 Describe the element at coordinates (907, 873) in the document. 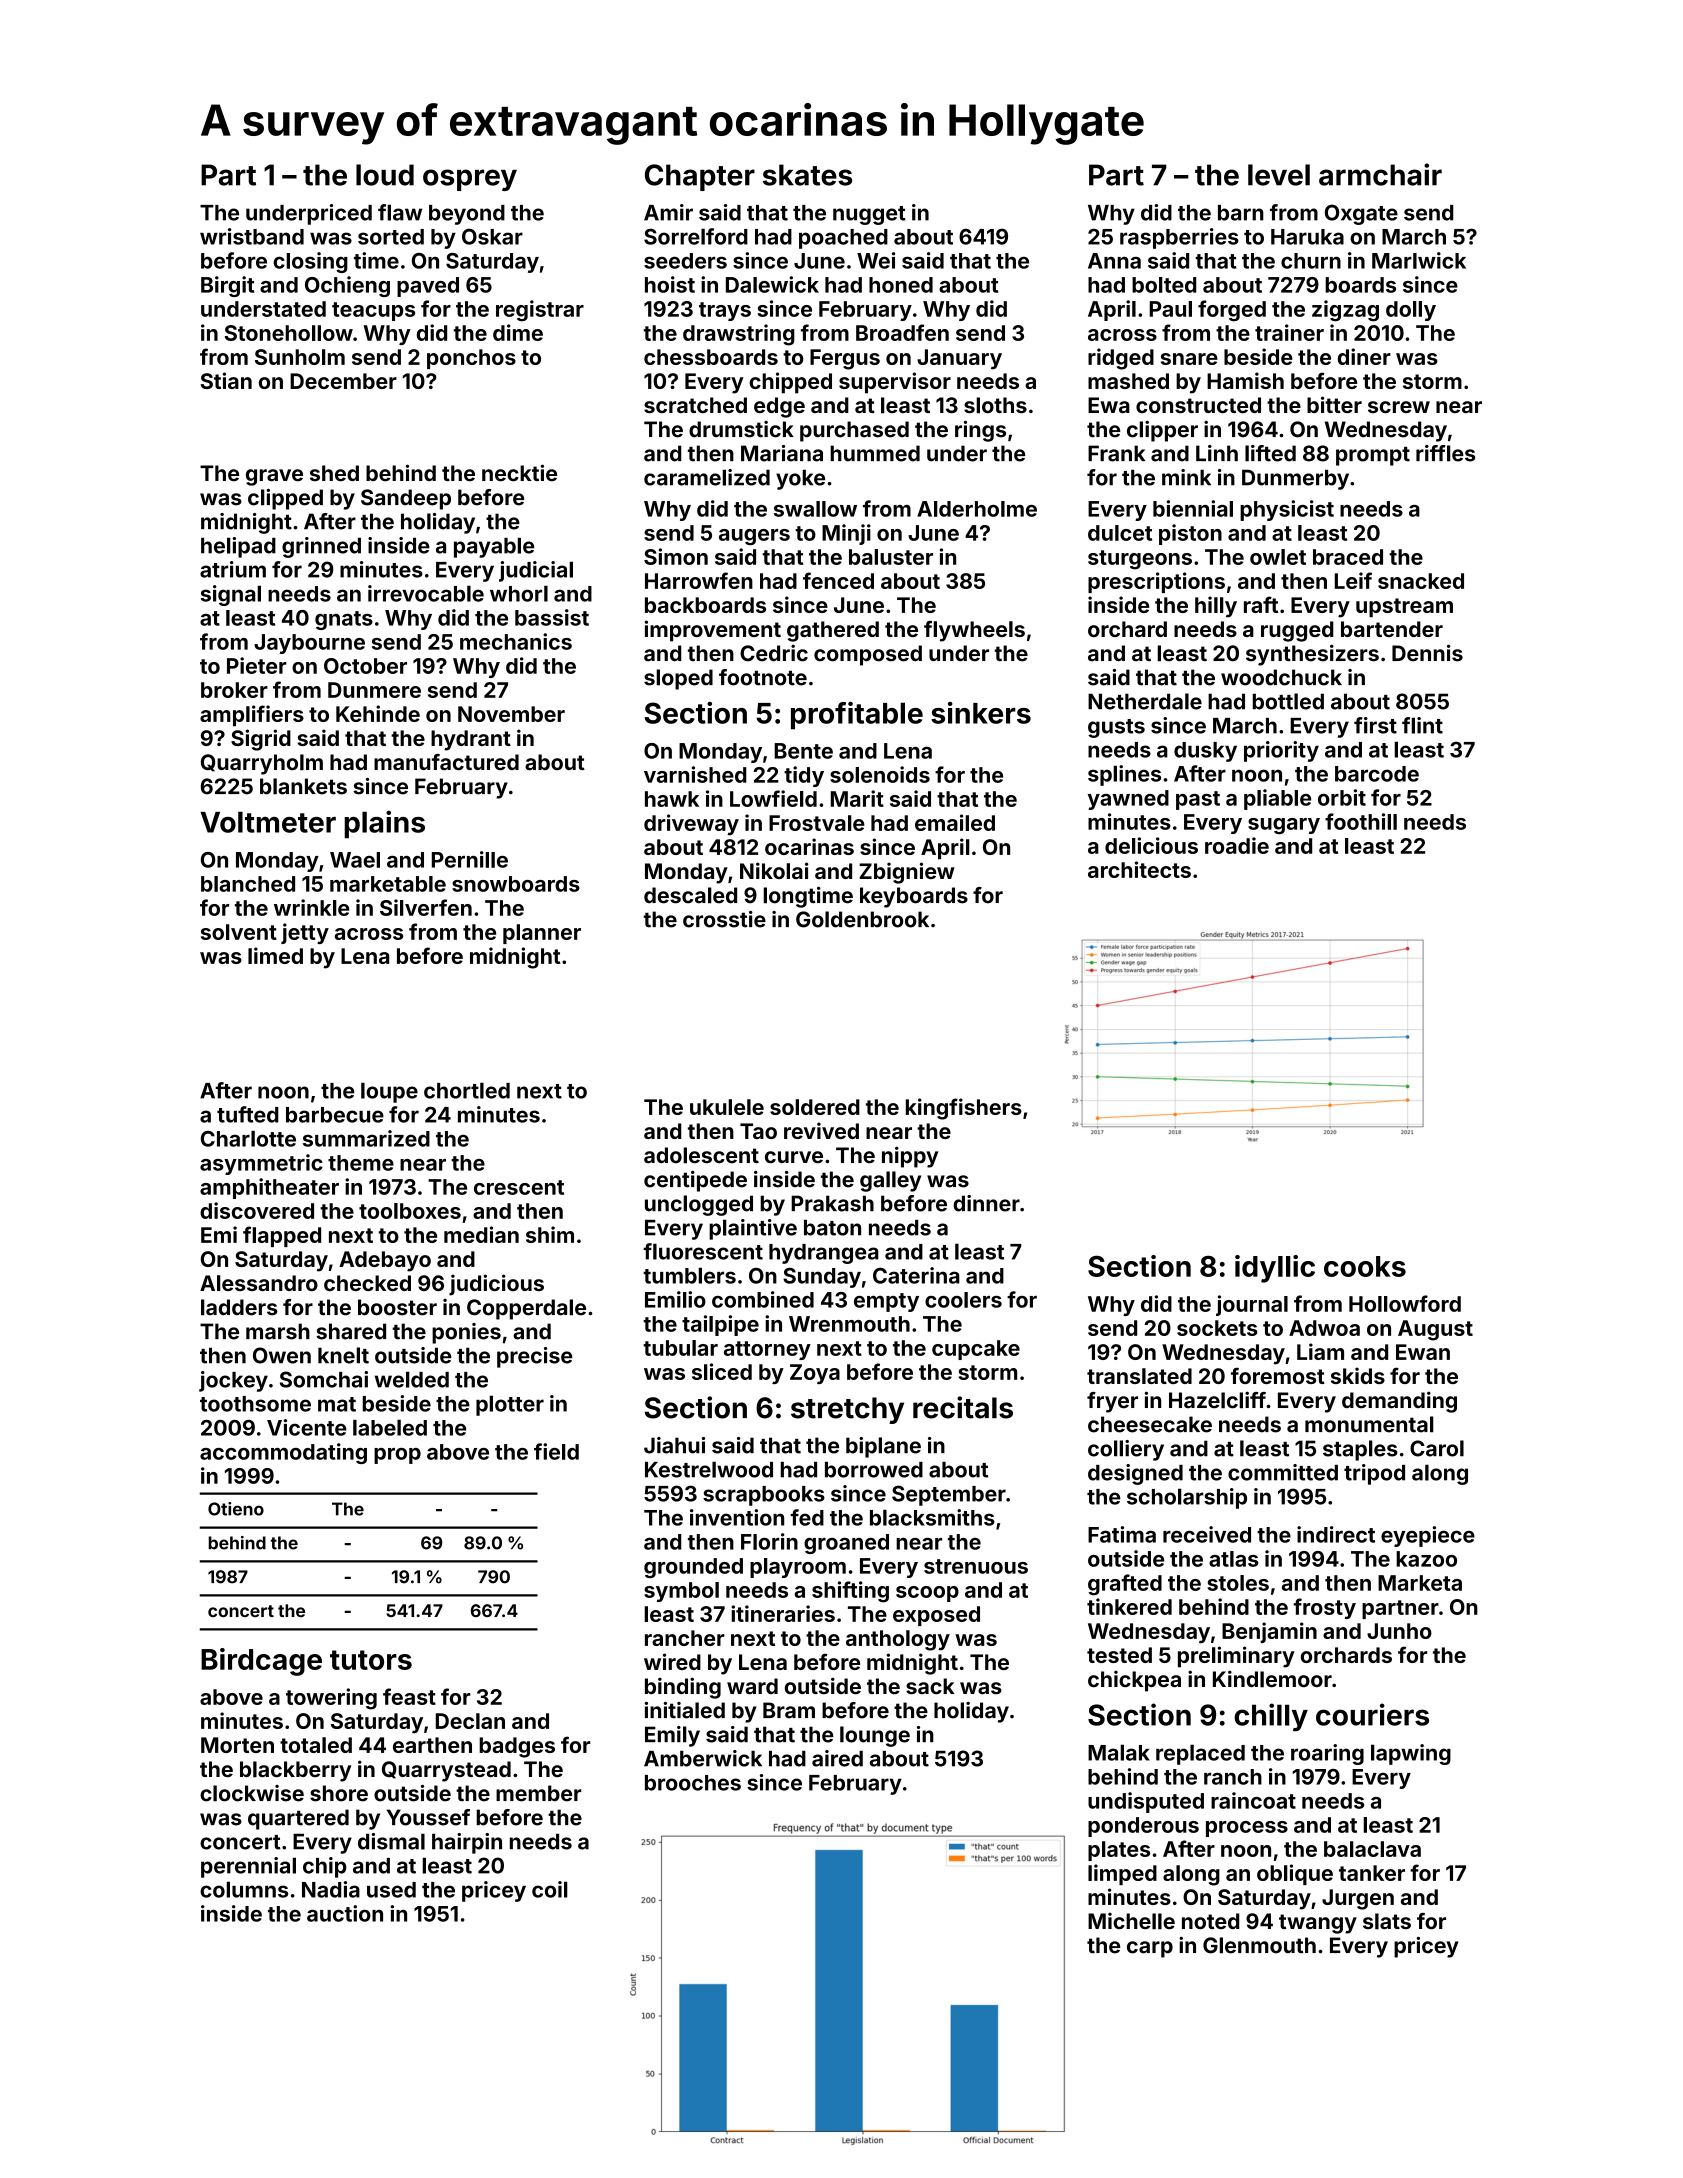

I see `Zbigniew` at that location.
